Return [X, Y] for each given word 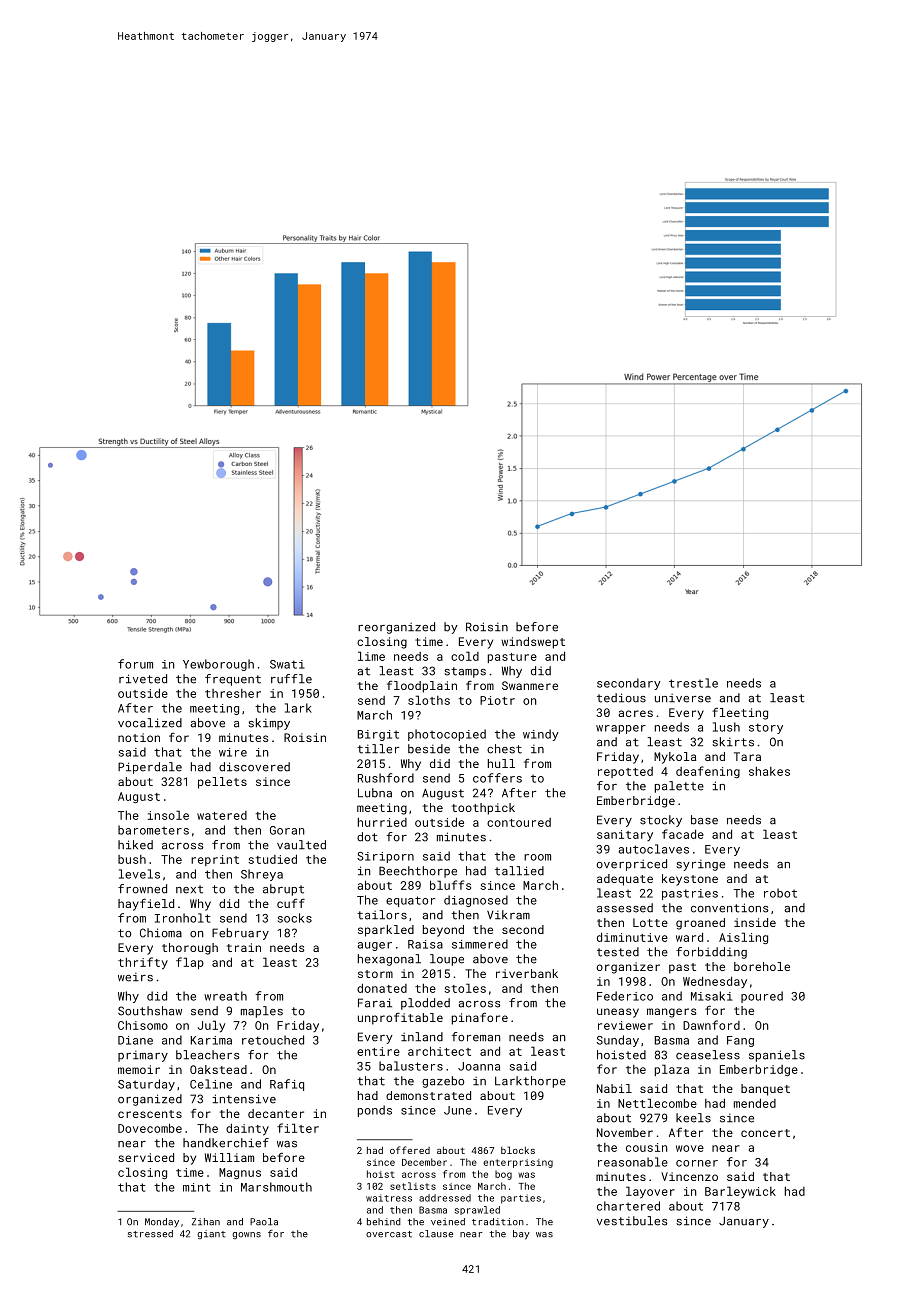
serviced [146, 1157]
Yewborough [218, 665]
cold [465, 656]
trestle [693, 683]
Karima [211, 1040]
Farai [375, 1003]
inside [755, 922]
